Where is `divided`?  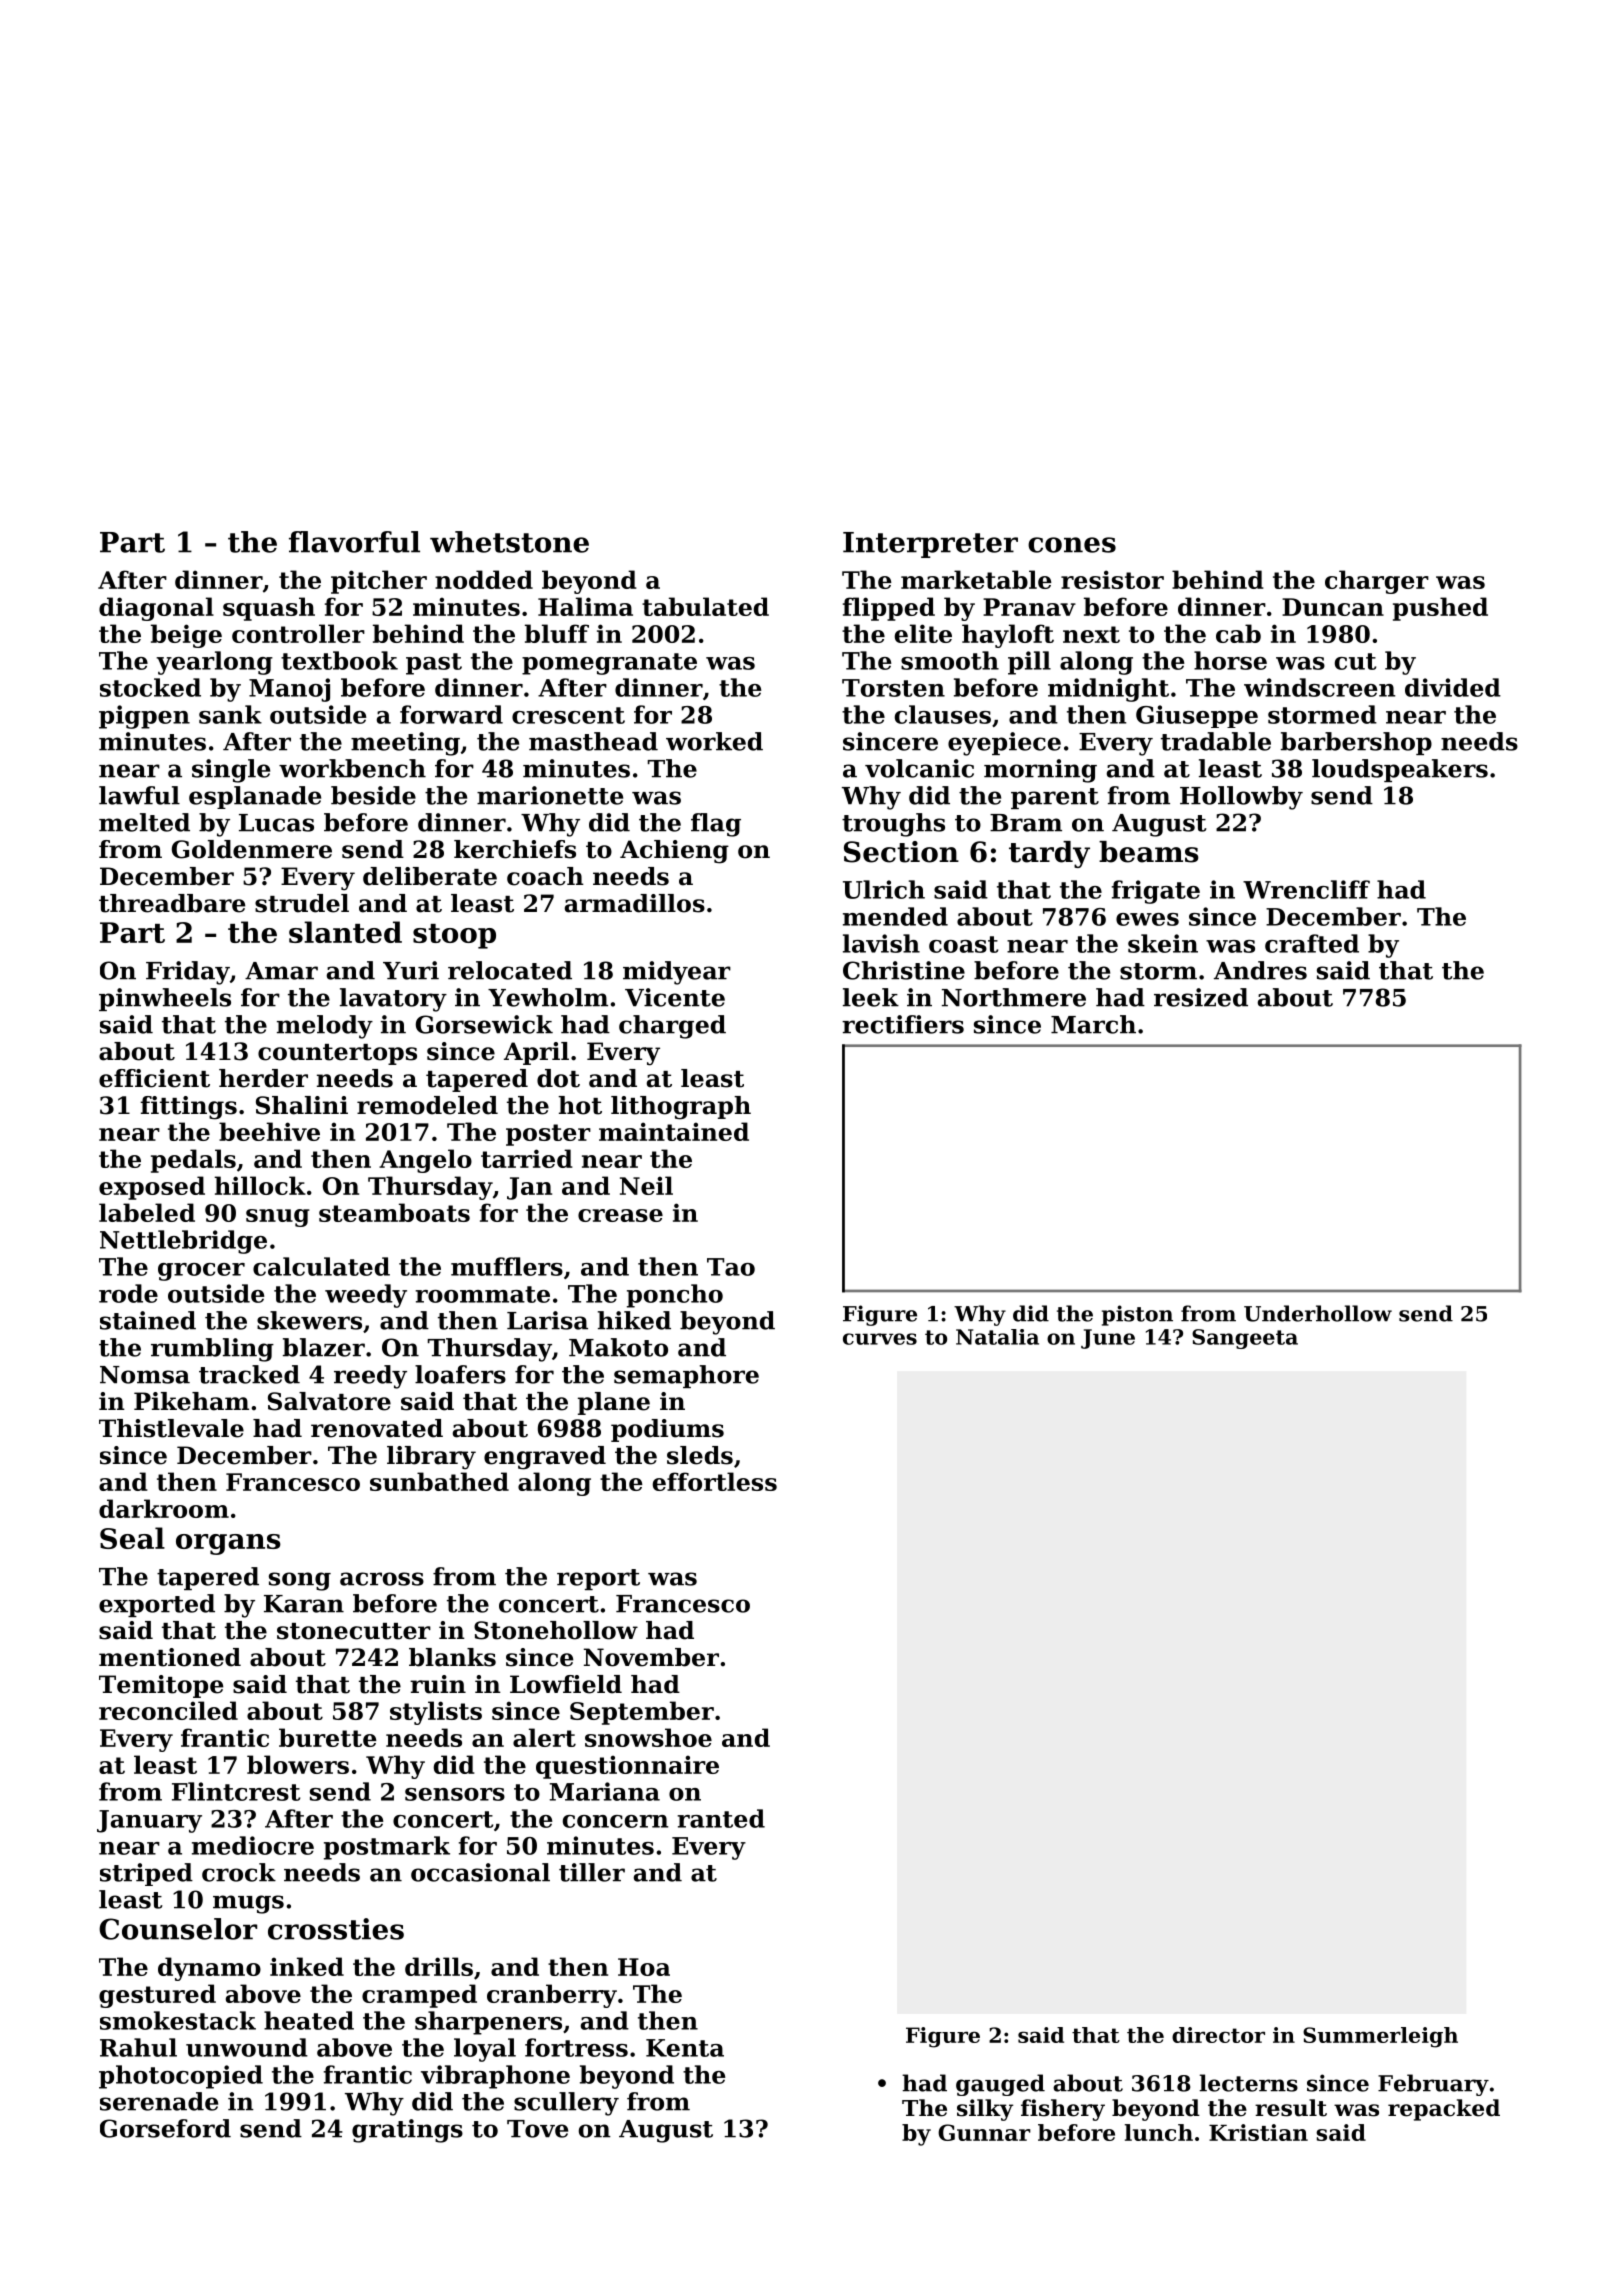 divided is located at coordinates (1453, 687).
